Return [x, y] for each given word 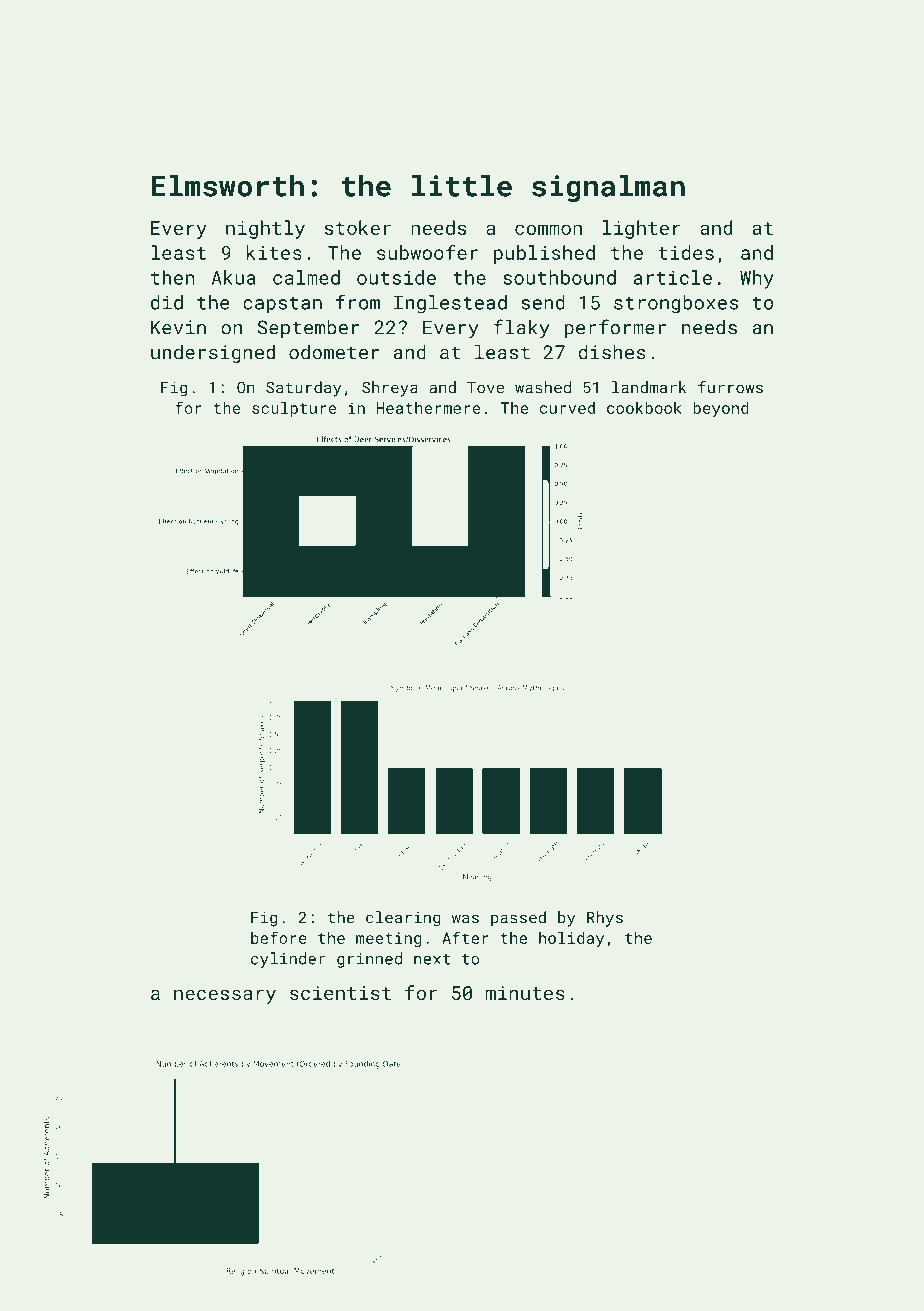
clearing [403, 919]
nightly [265, 229]
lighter [641, 229]
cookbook [644, 408]
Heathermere [428, 408]
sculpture [294, 409]
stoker [358, 227]
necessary [225, 996]
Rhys [605, 919]
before [279, 937]
